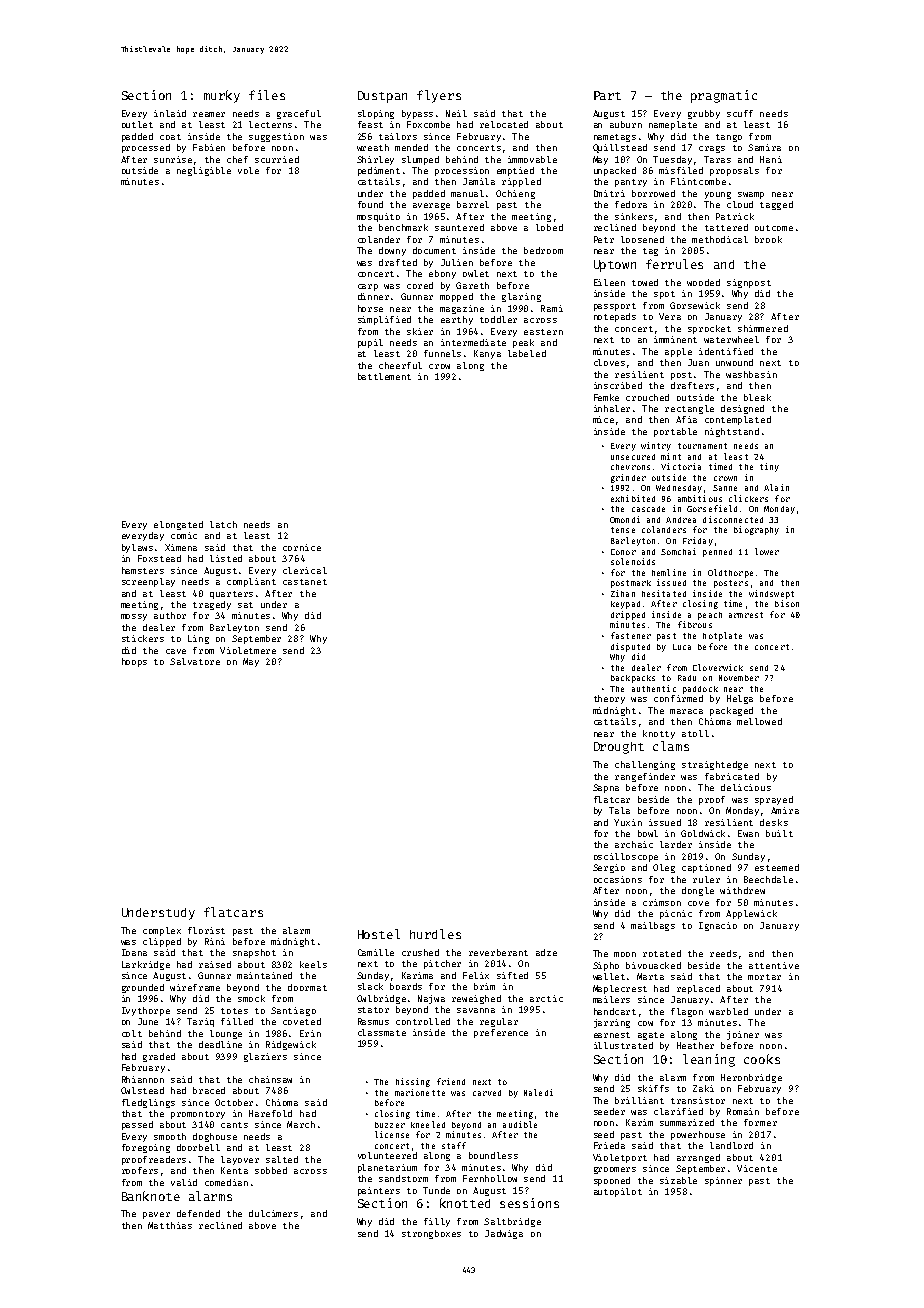 The width and height of the image is (924, 1308). Describe the element at coordinates (305, 582) in the image. I see `castanet` at that location.
